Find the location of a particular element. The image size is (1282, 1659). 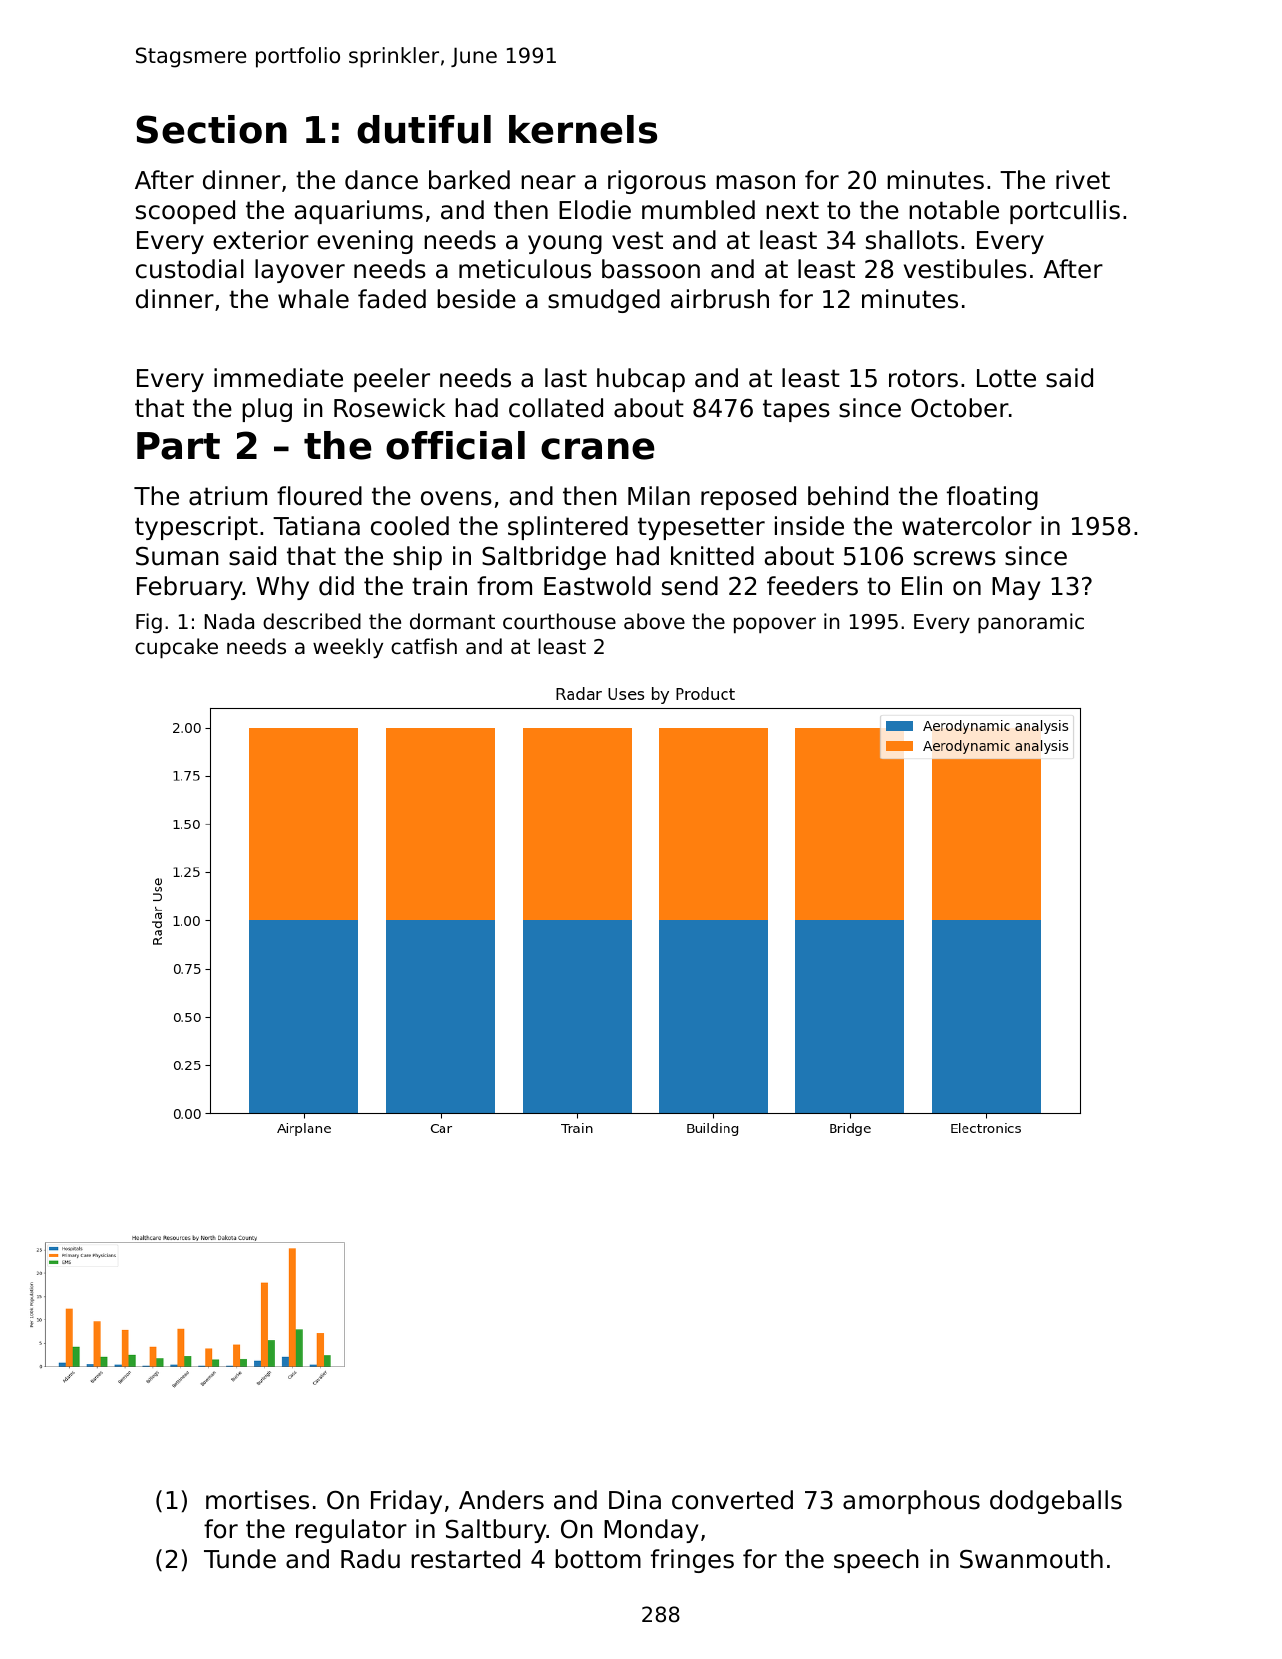

floured is located at coordinates (319, 496).
